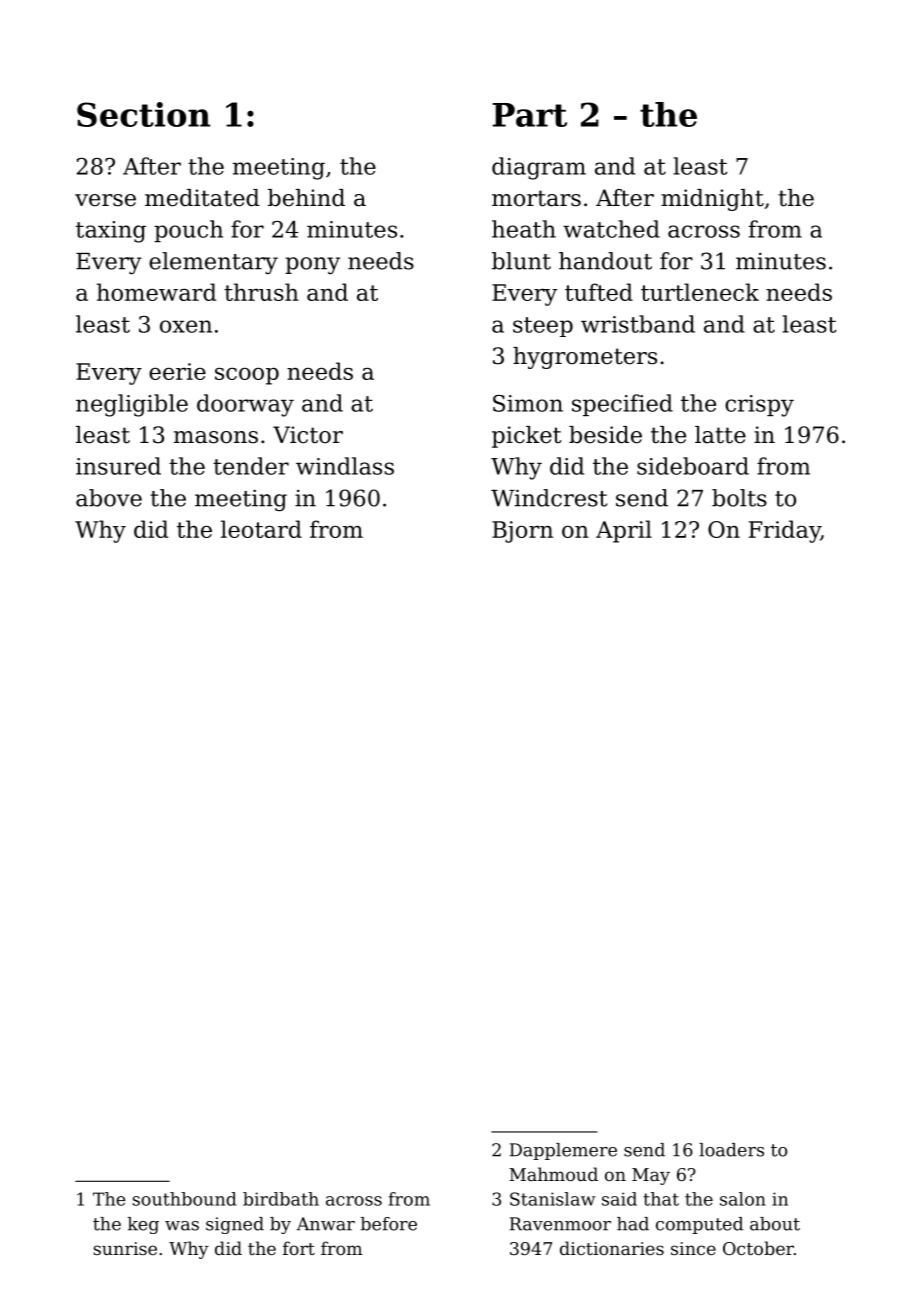  I want to click on before, so click(389, 1224).
